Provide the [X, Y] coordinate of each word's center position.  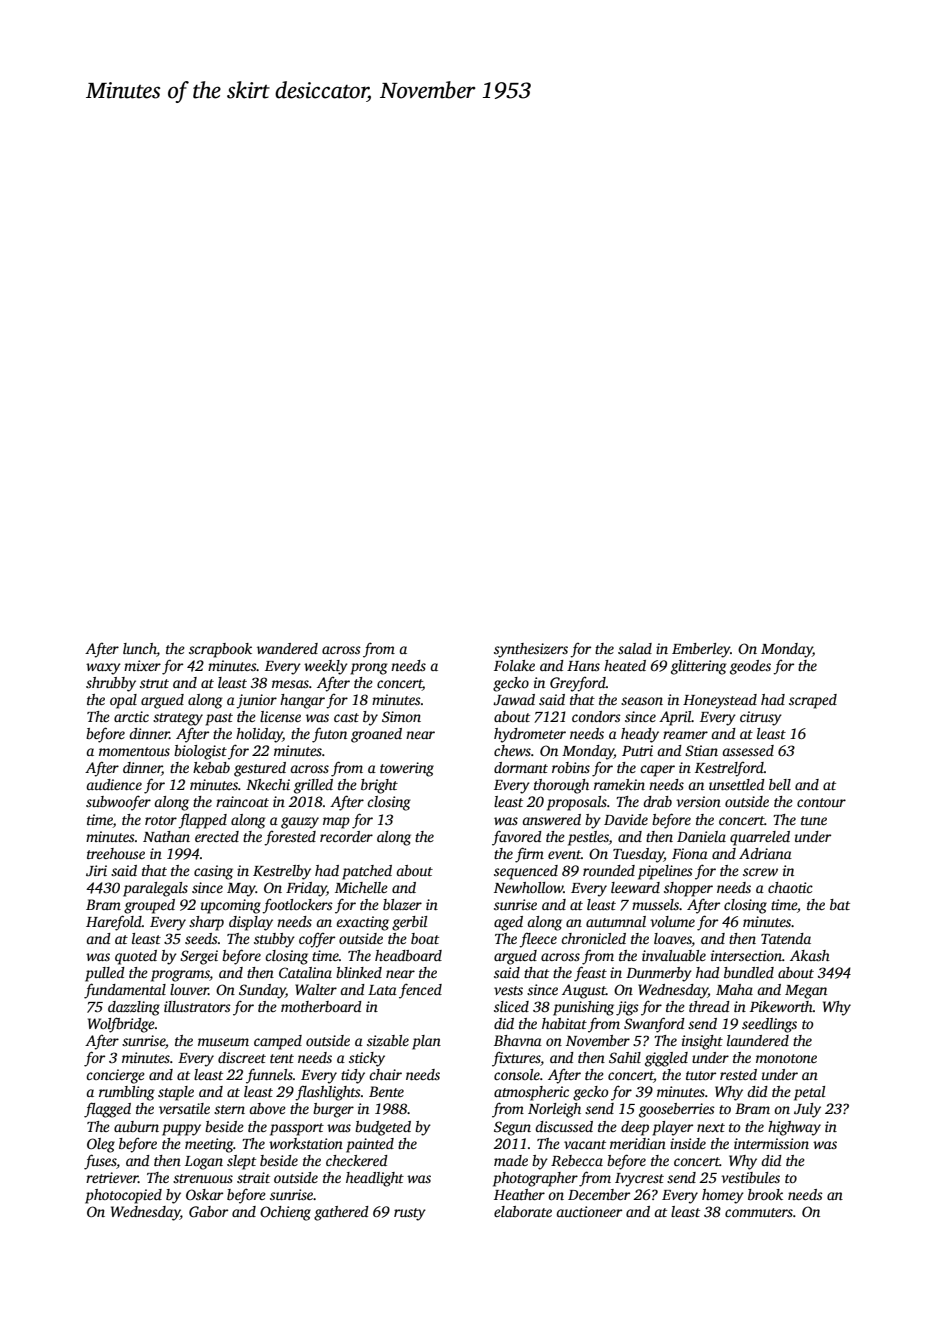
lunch [140, 650]
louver [189, 989]
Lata [382, 990]
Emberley [701, 650]
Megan [806, 992]
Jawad [514, 699]
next [711, 1127]
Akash [810, 955]
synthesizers [531, 650]
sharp [206, 923]
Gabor [208, 1211]
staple [176, 1093]
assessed [748, 750]
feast [590, 974]
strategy [178, 719]
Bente [386, 1091]
